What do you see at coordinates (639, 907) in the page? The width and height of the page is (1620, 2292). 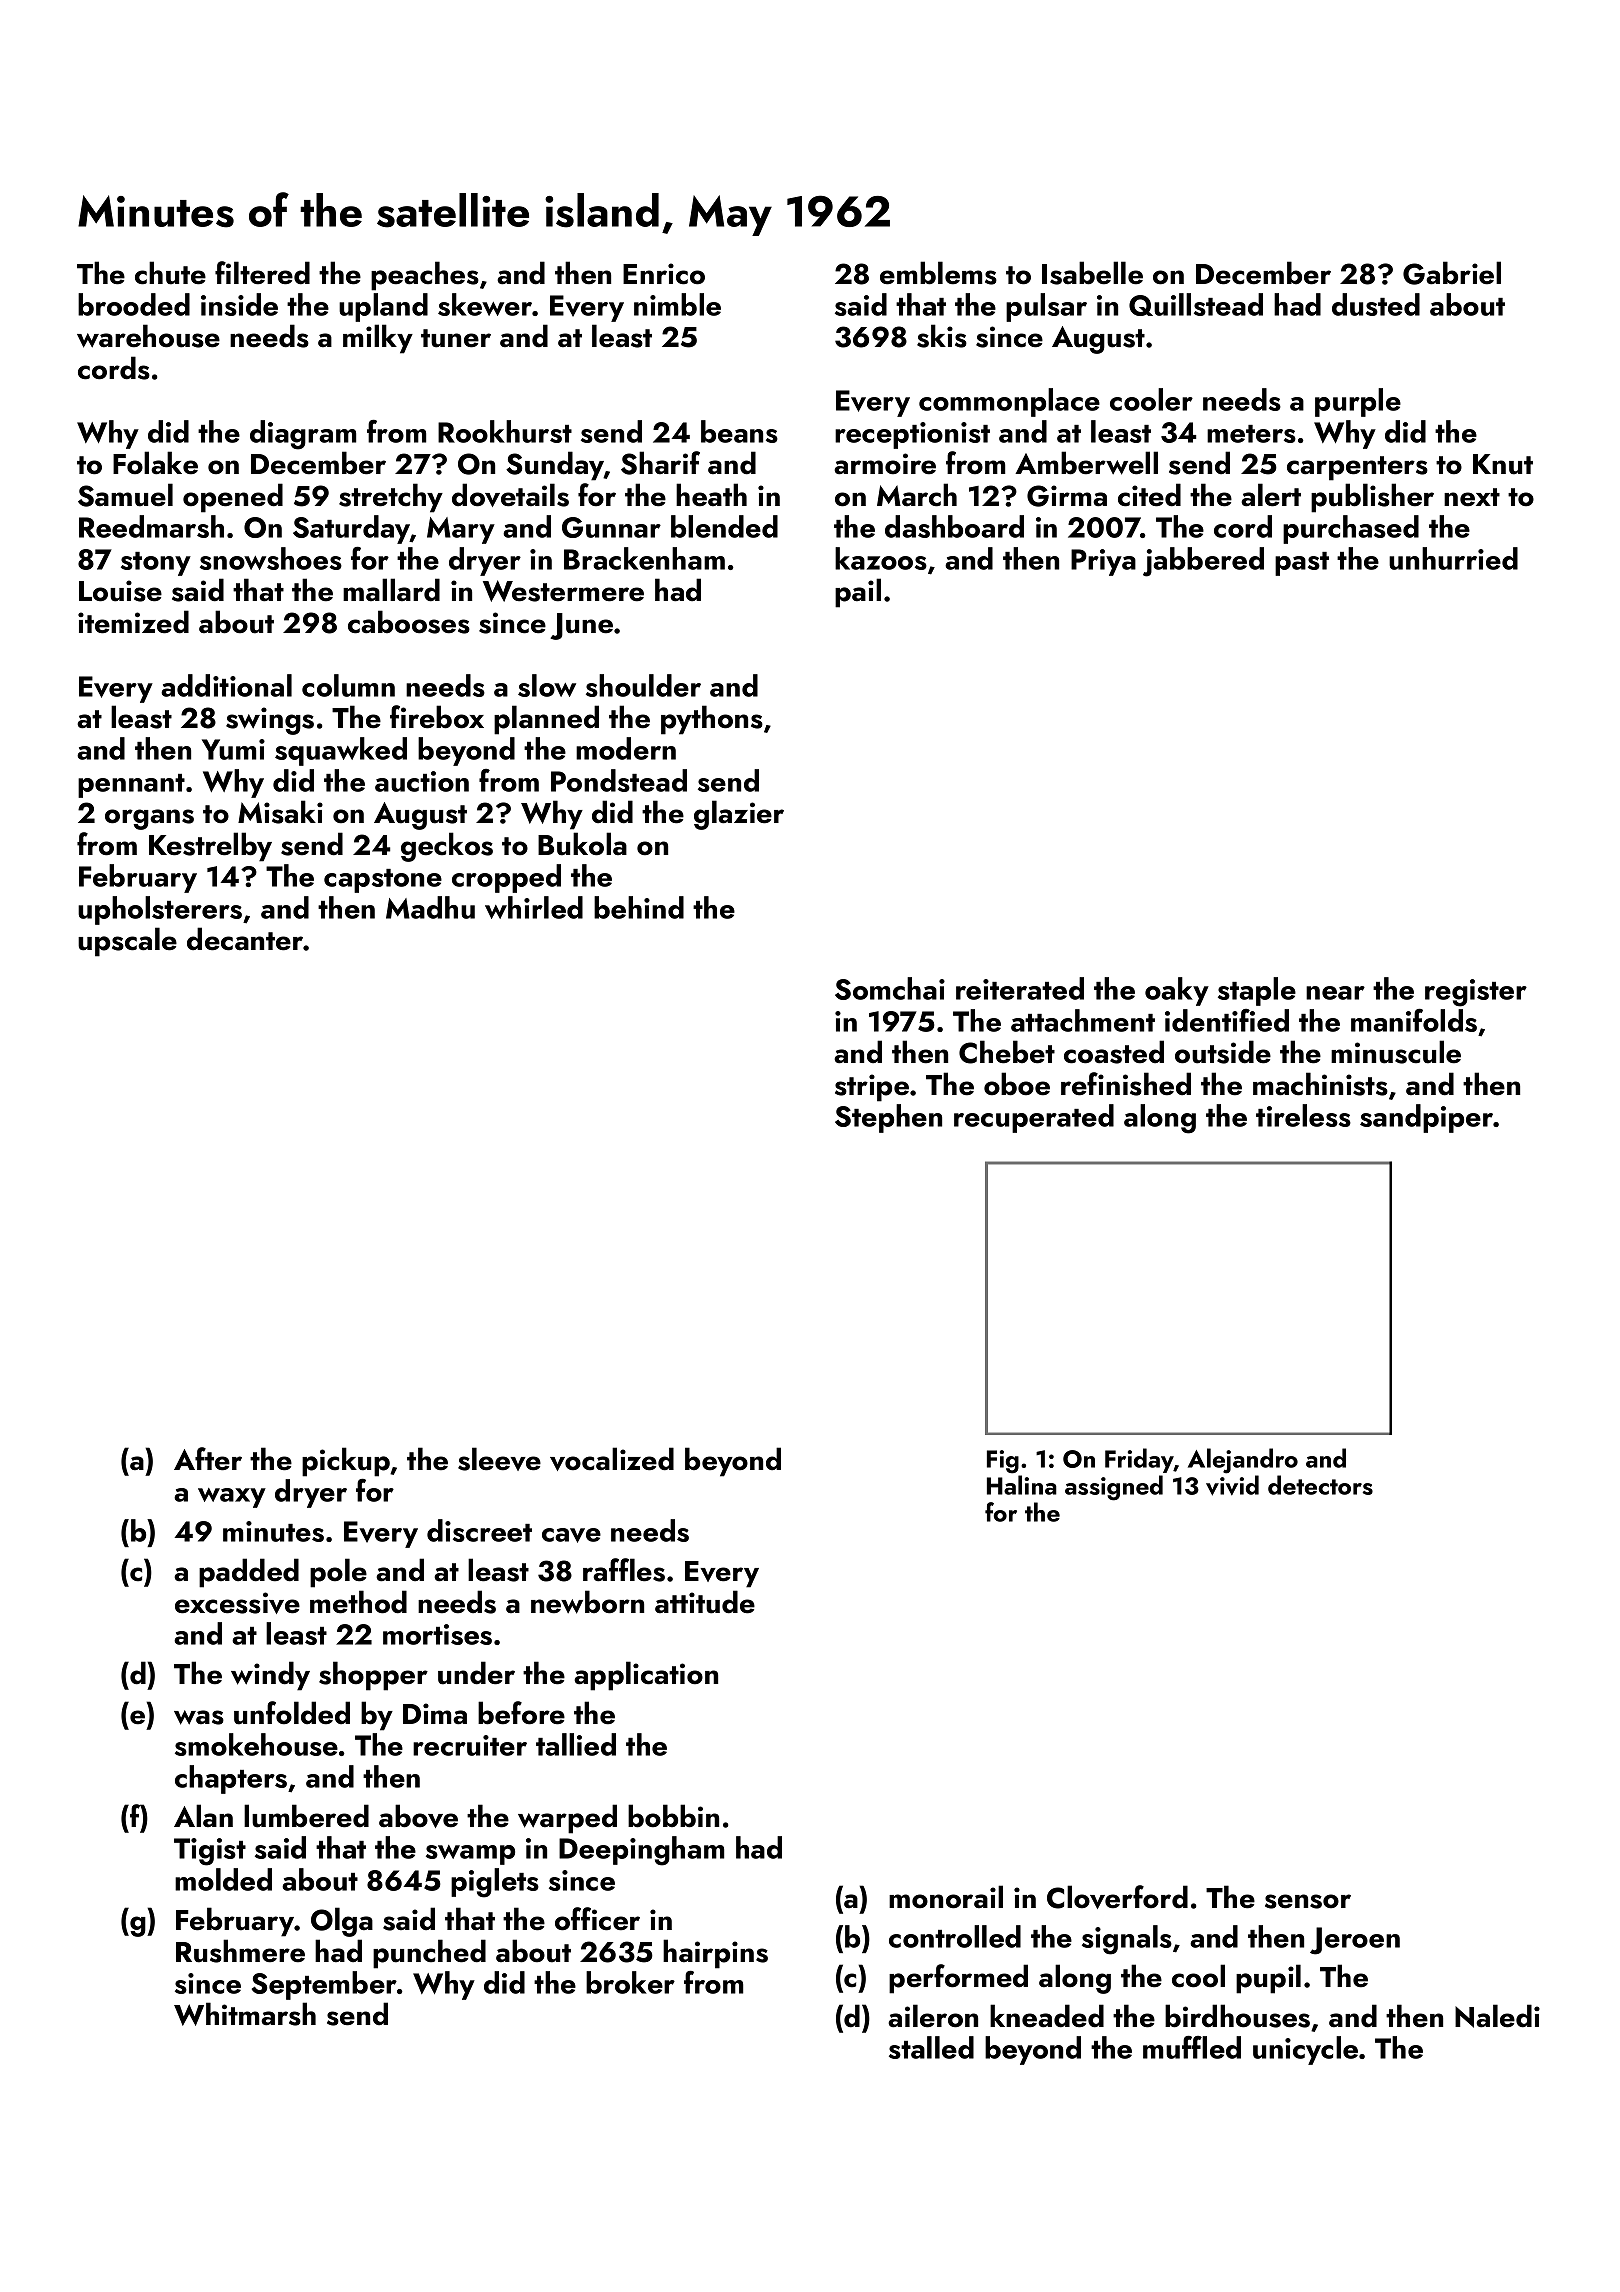 I see `behind` at bounding box center [639, 907].
